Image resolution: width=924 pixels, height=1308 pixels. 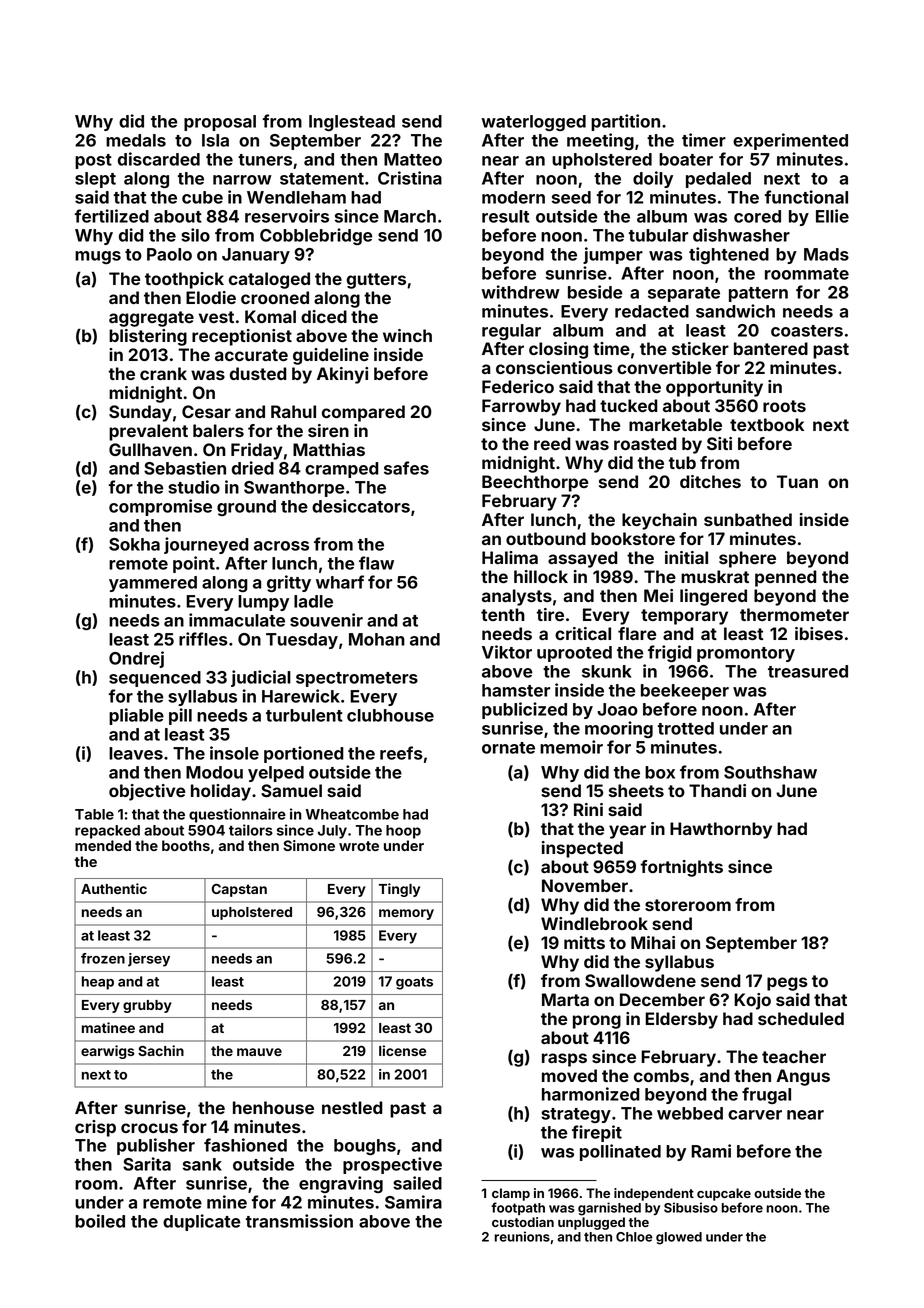 What do you see at coordinates (571, 197) in the screenshot?
I see `seed` at bounding box center [571, 197].
